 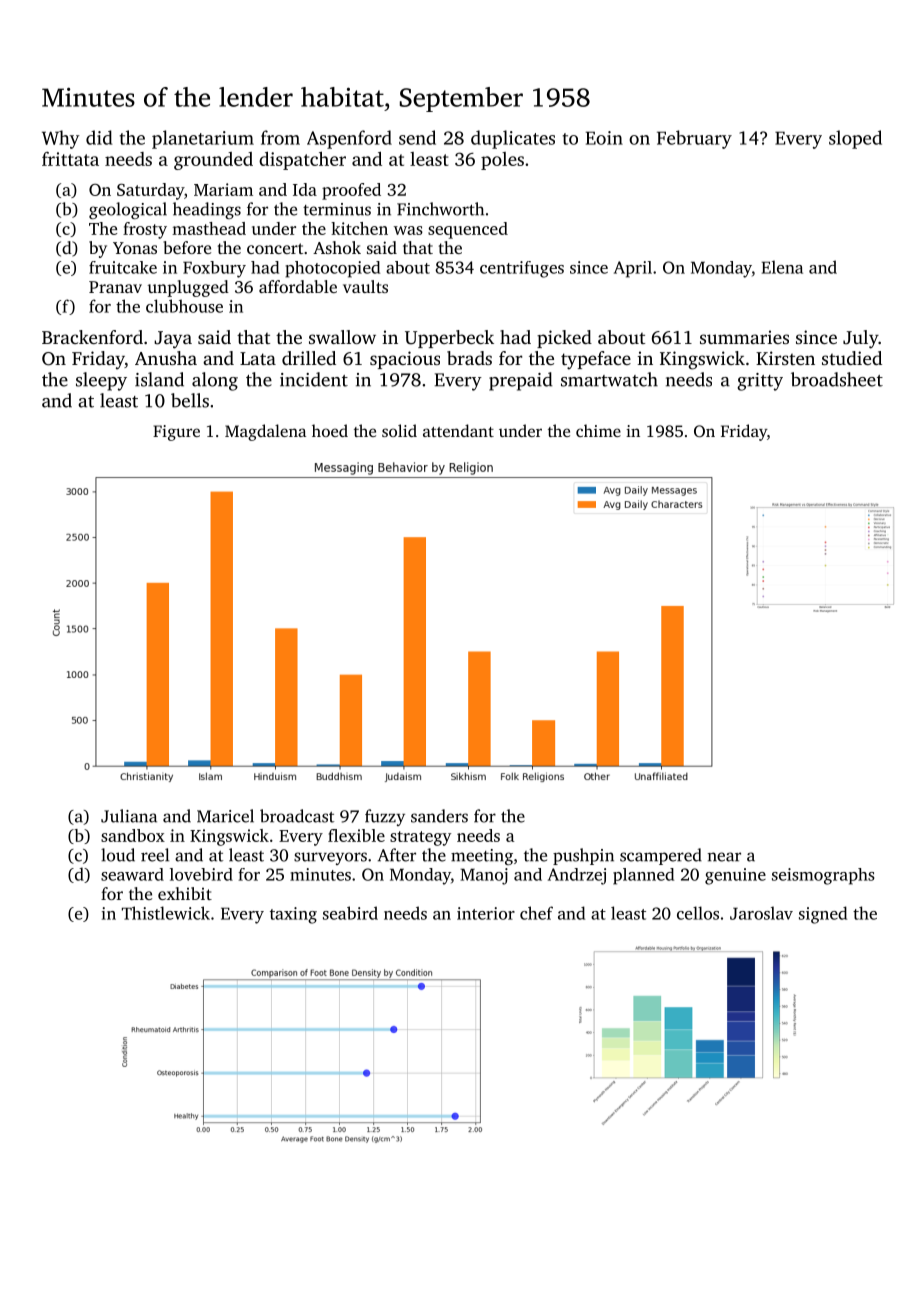 I want to click on fuzzy, so click(x=385, y=817).
